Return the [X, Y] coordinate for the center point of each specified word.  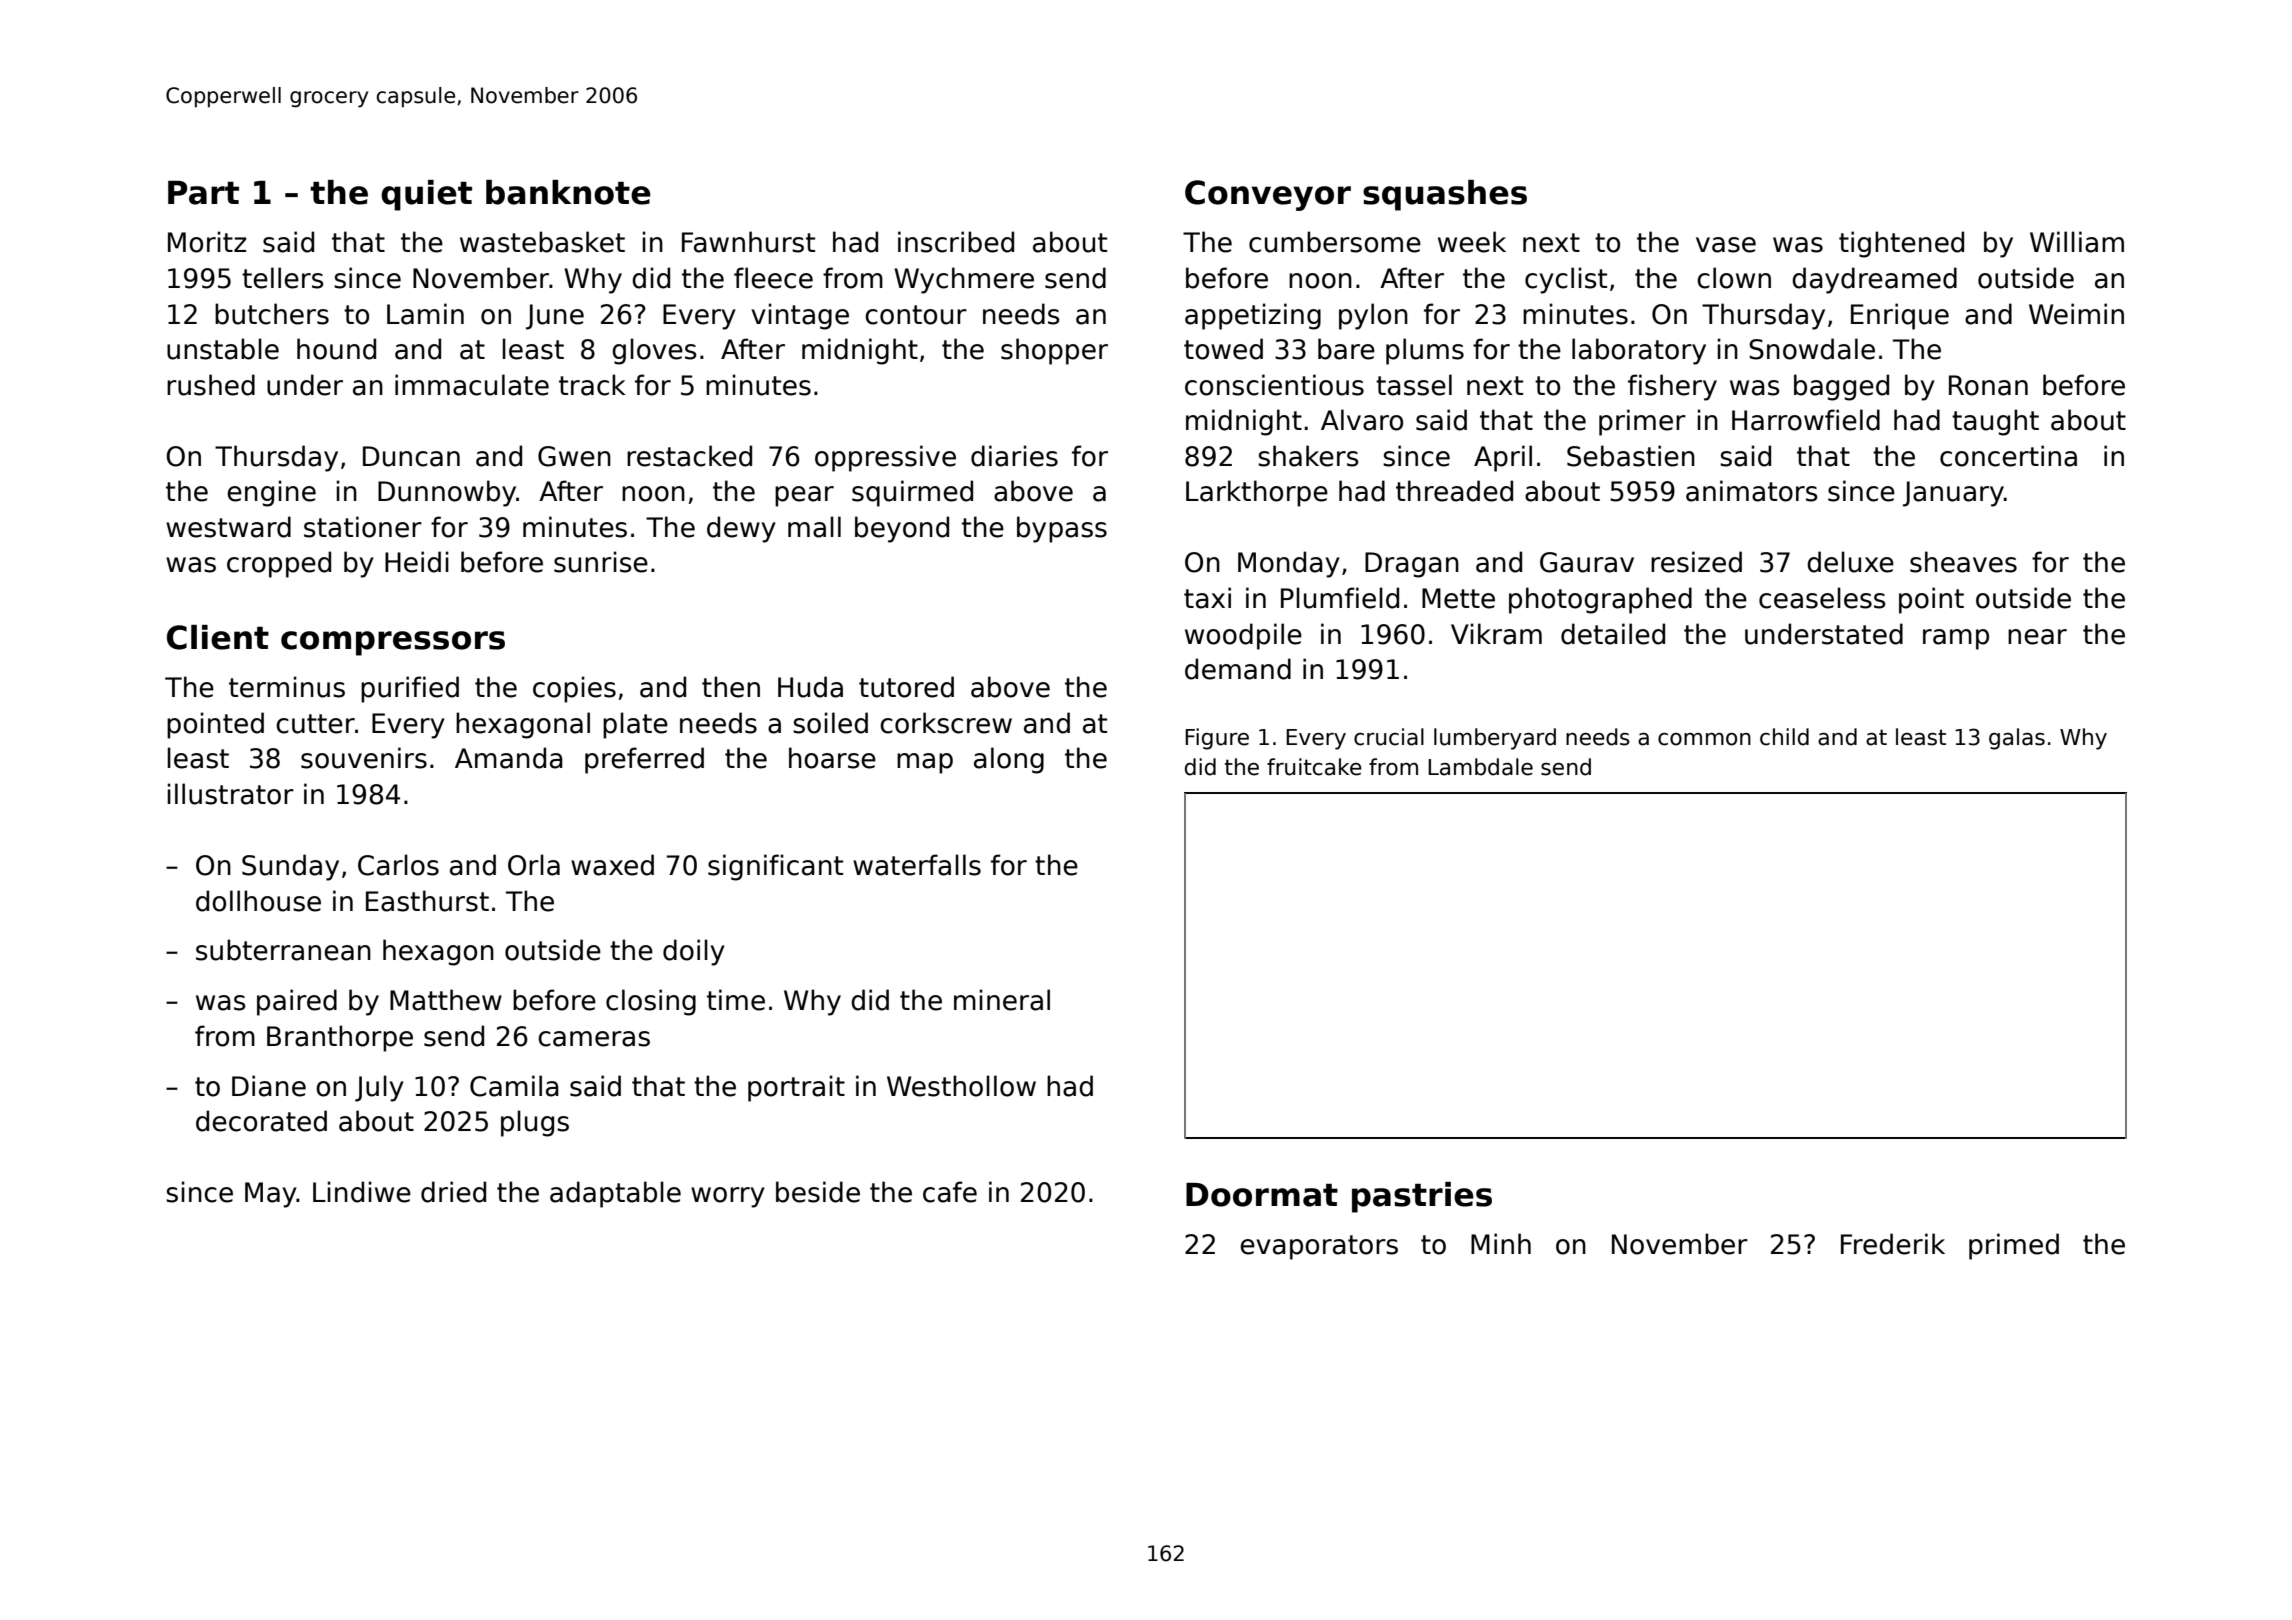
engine [271, 493]
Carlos [398, 865]
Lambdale [1480, 767]
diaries [1014, 456]
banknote [568, 192]
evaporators [1319, 1247]
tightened [1901, 244]
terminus [287, 687]
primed [2014, 1246]
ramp [1956, 639]
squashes [1445, 195]
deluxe [1850, 562]
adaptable [615, 1194]
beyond [902, 529]
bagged [1841, 387]
